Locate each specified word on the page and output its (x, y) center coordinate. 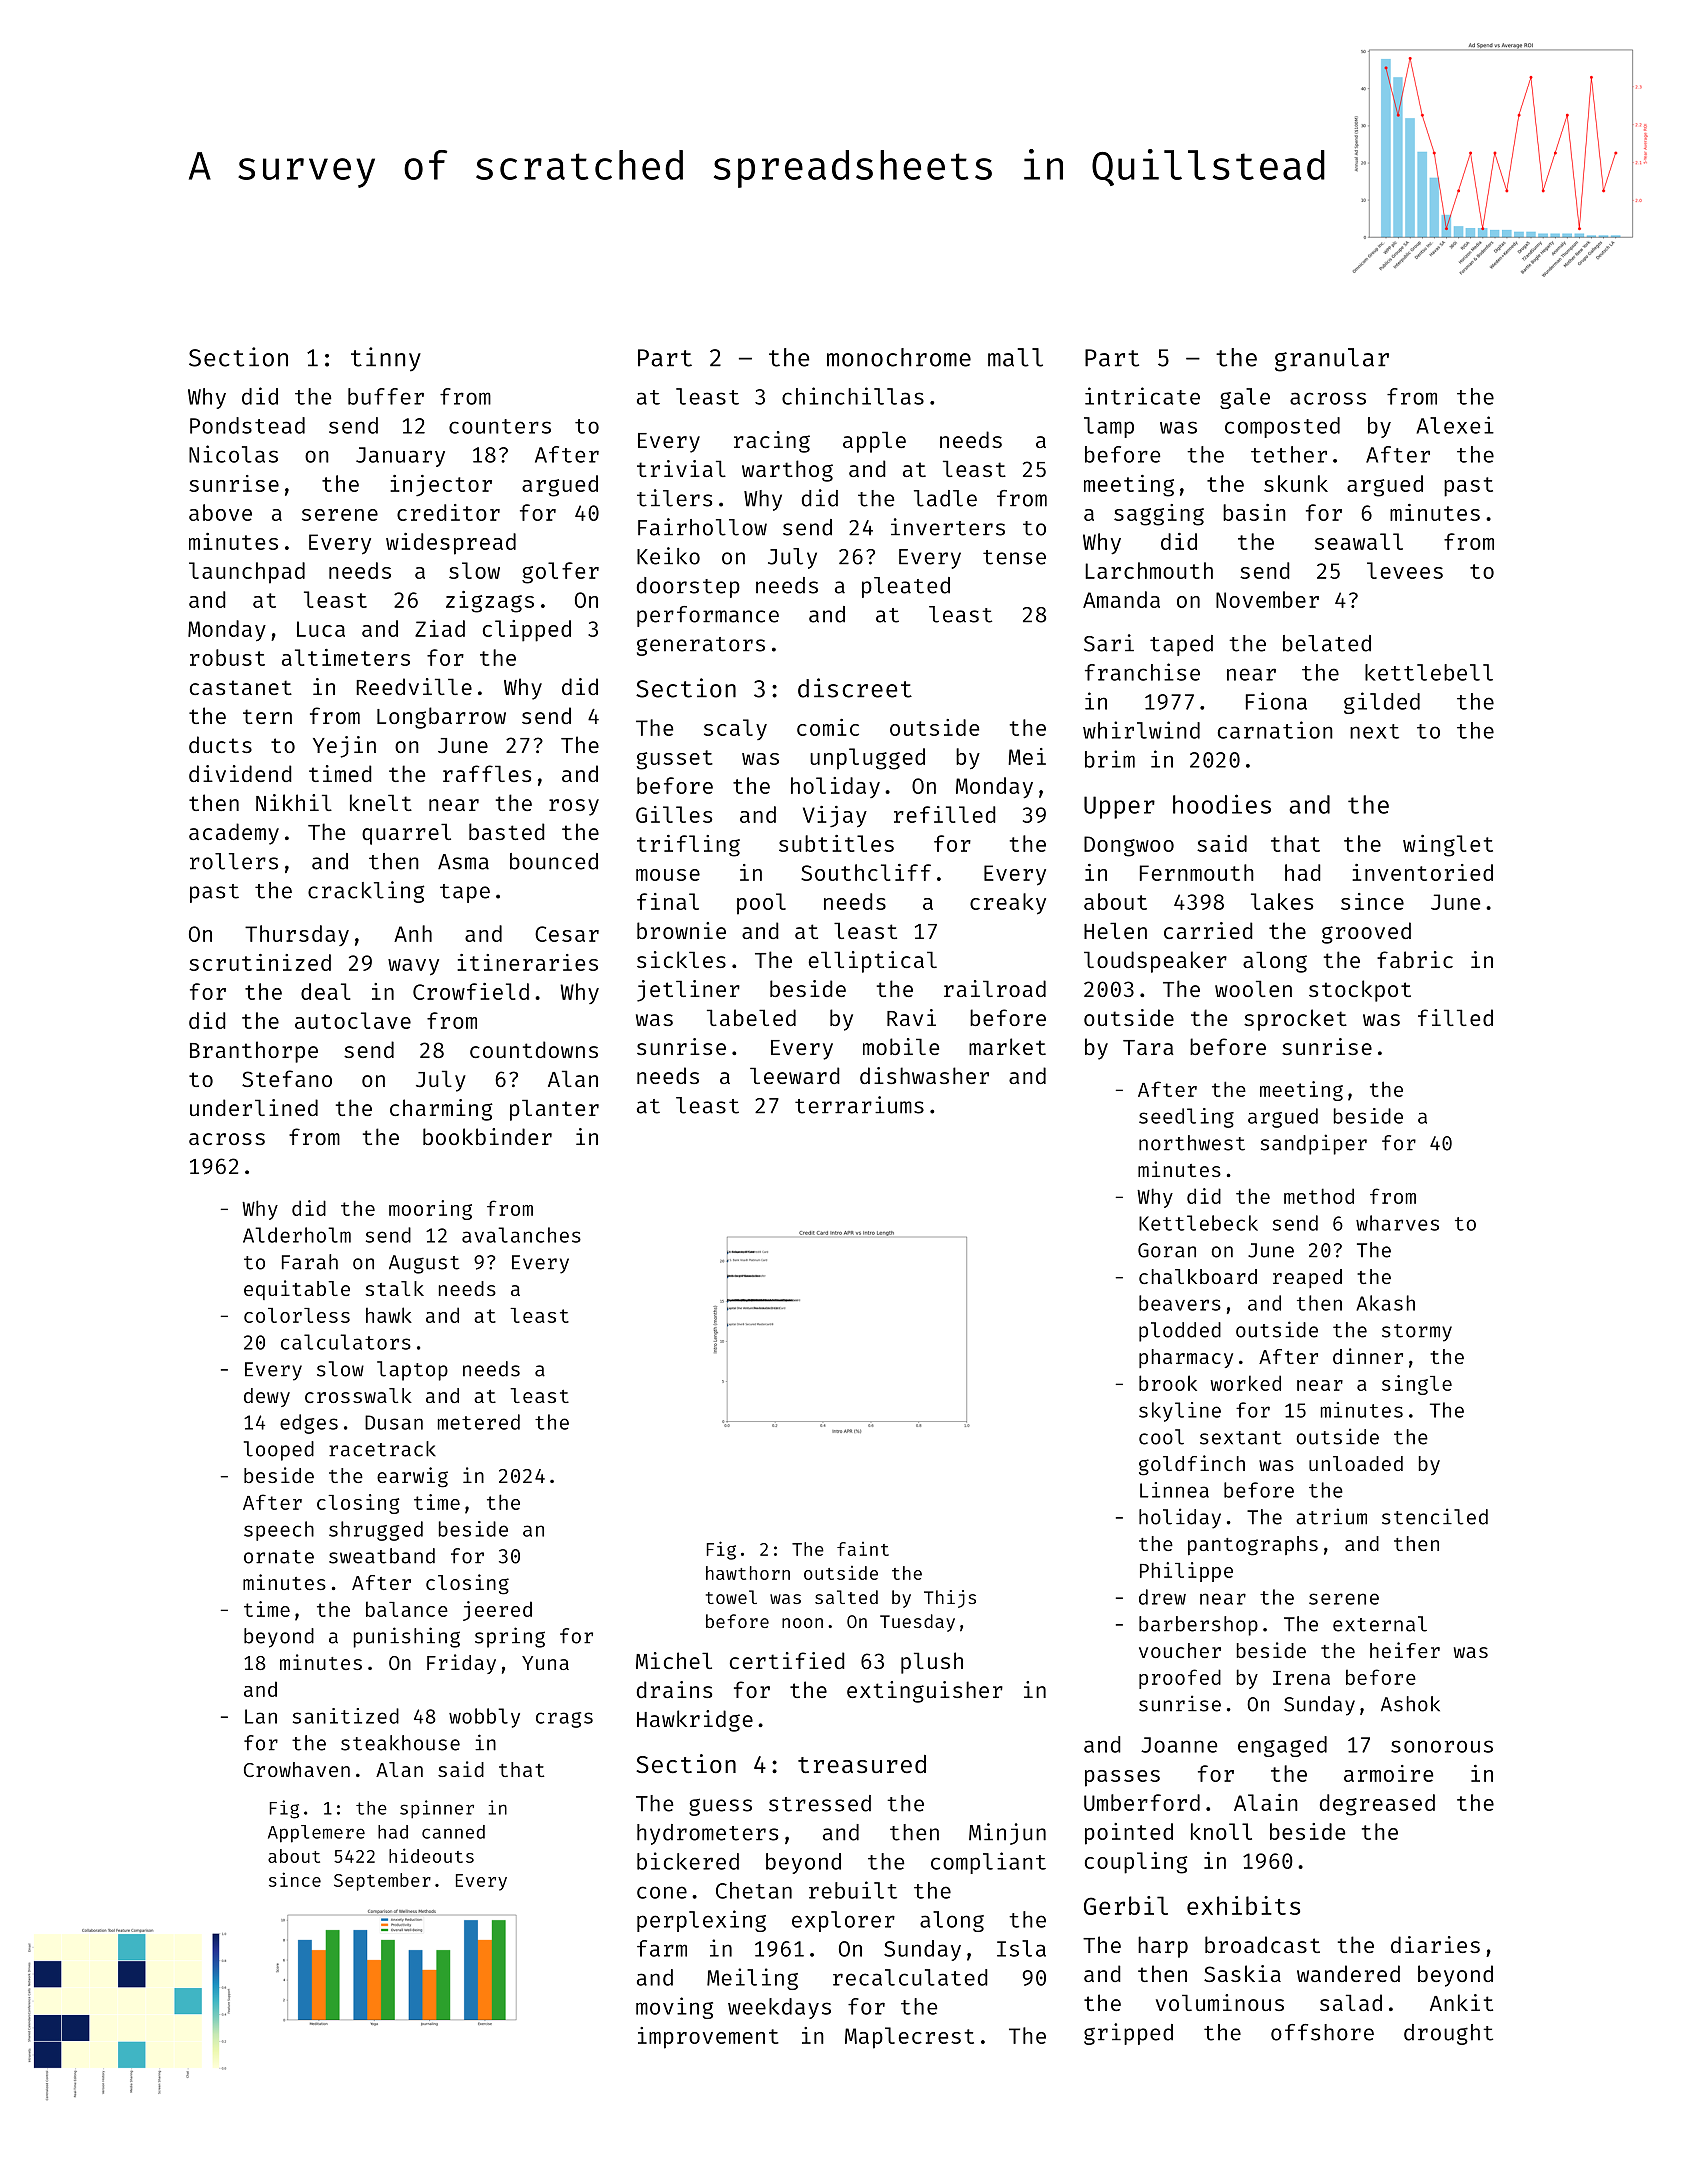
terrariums (859, 1105)
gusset (675, 760)
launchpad (247, 573)
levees (1405, 570)
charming (441, 1110)
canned (453, 1832)
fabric (1415, 959)
